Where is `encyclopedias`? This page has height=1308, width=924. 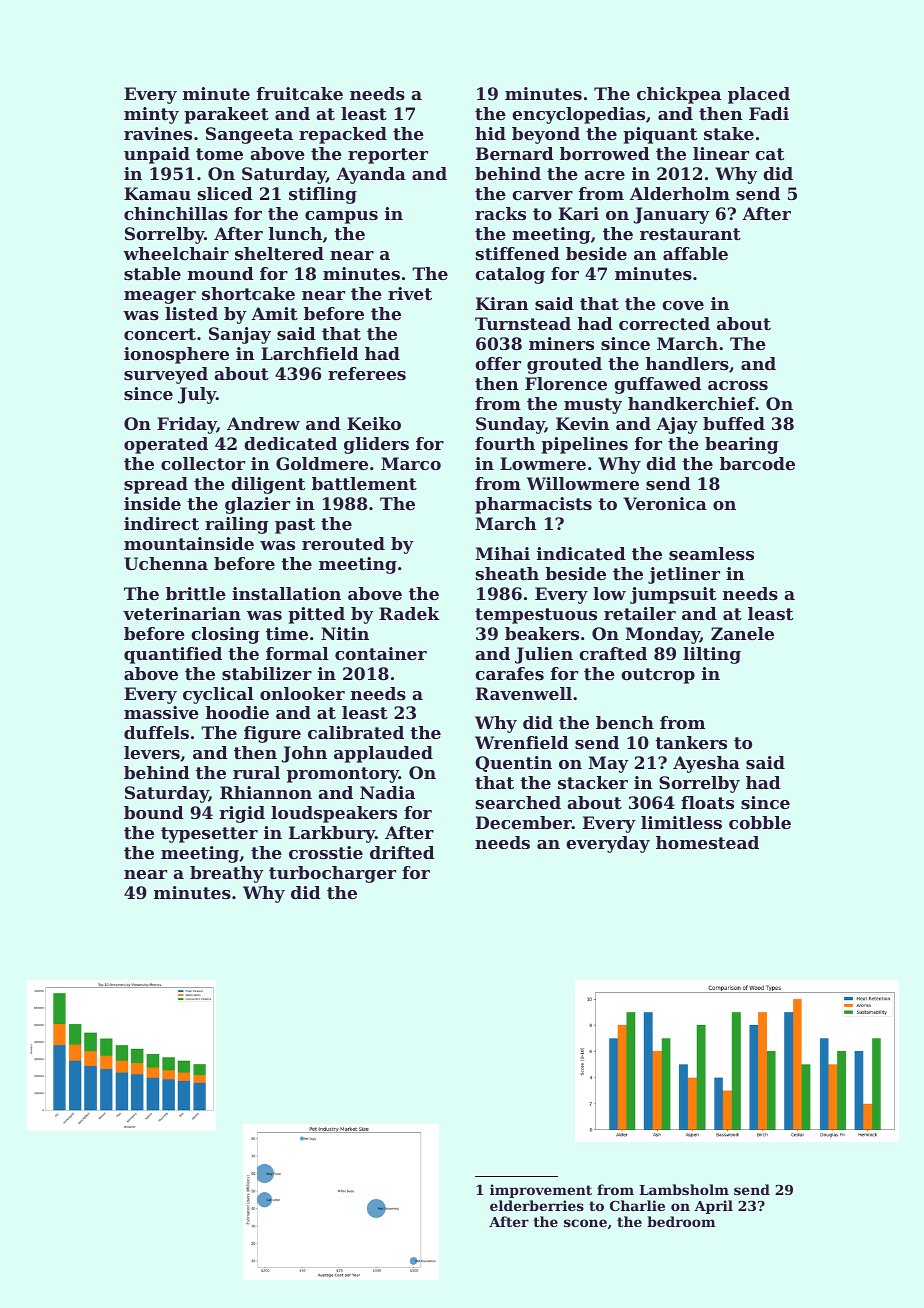 encyclopedias is located at coordinates (578, 115).
